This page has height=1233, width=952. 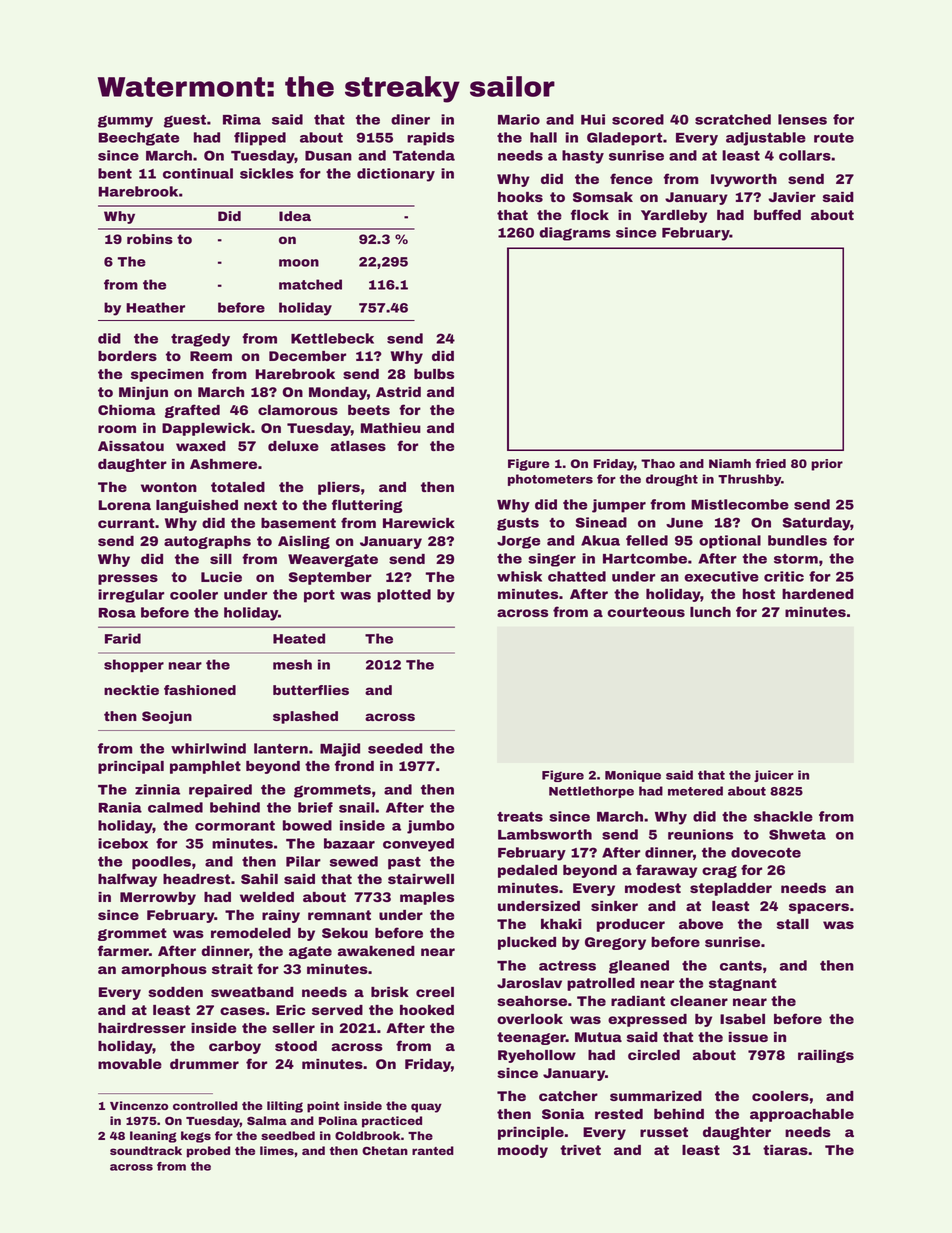 What do you see at coordinates (777, 214) in the page?
I see `buffed` at bounding box center [777, 214].
